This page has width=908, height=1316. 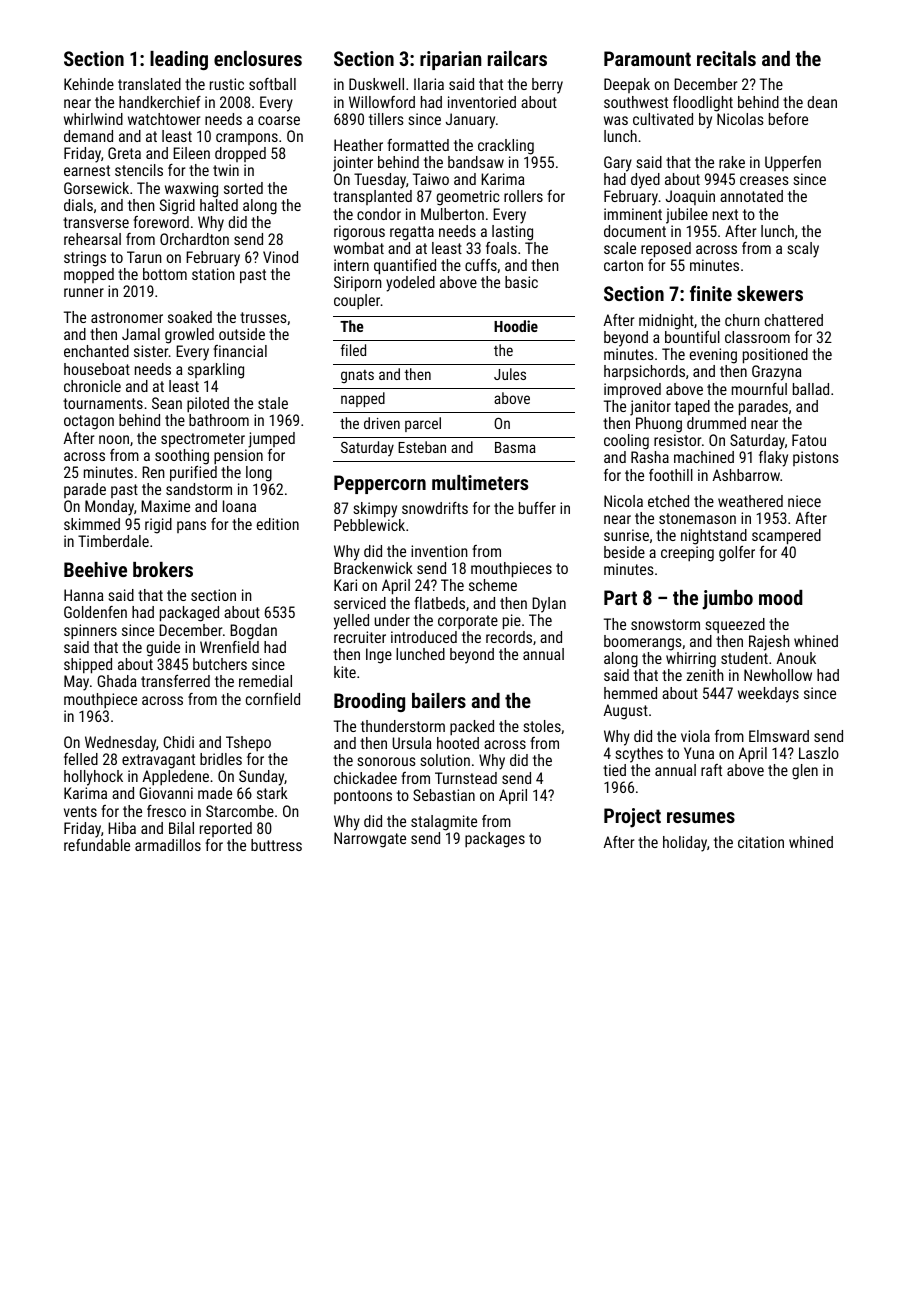 I want to click on Hoodie, so click(x=516, y=326).
